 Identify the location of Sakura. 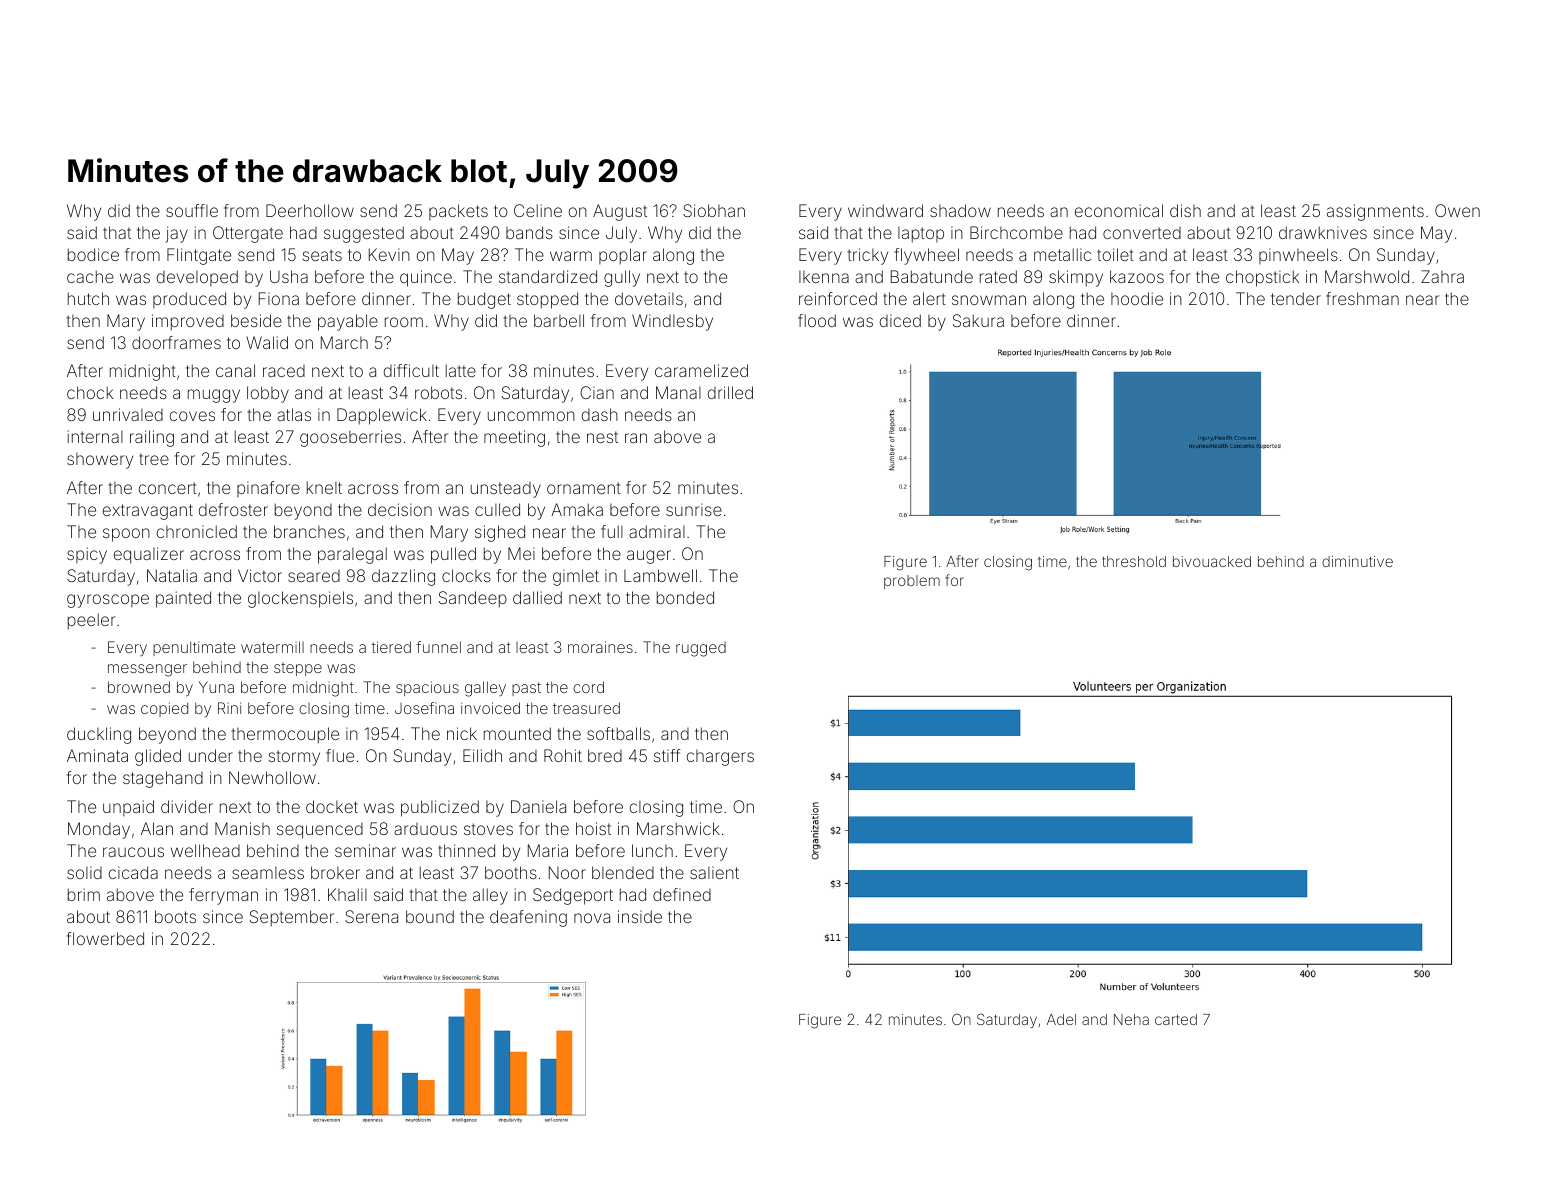
(978, 320).
